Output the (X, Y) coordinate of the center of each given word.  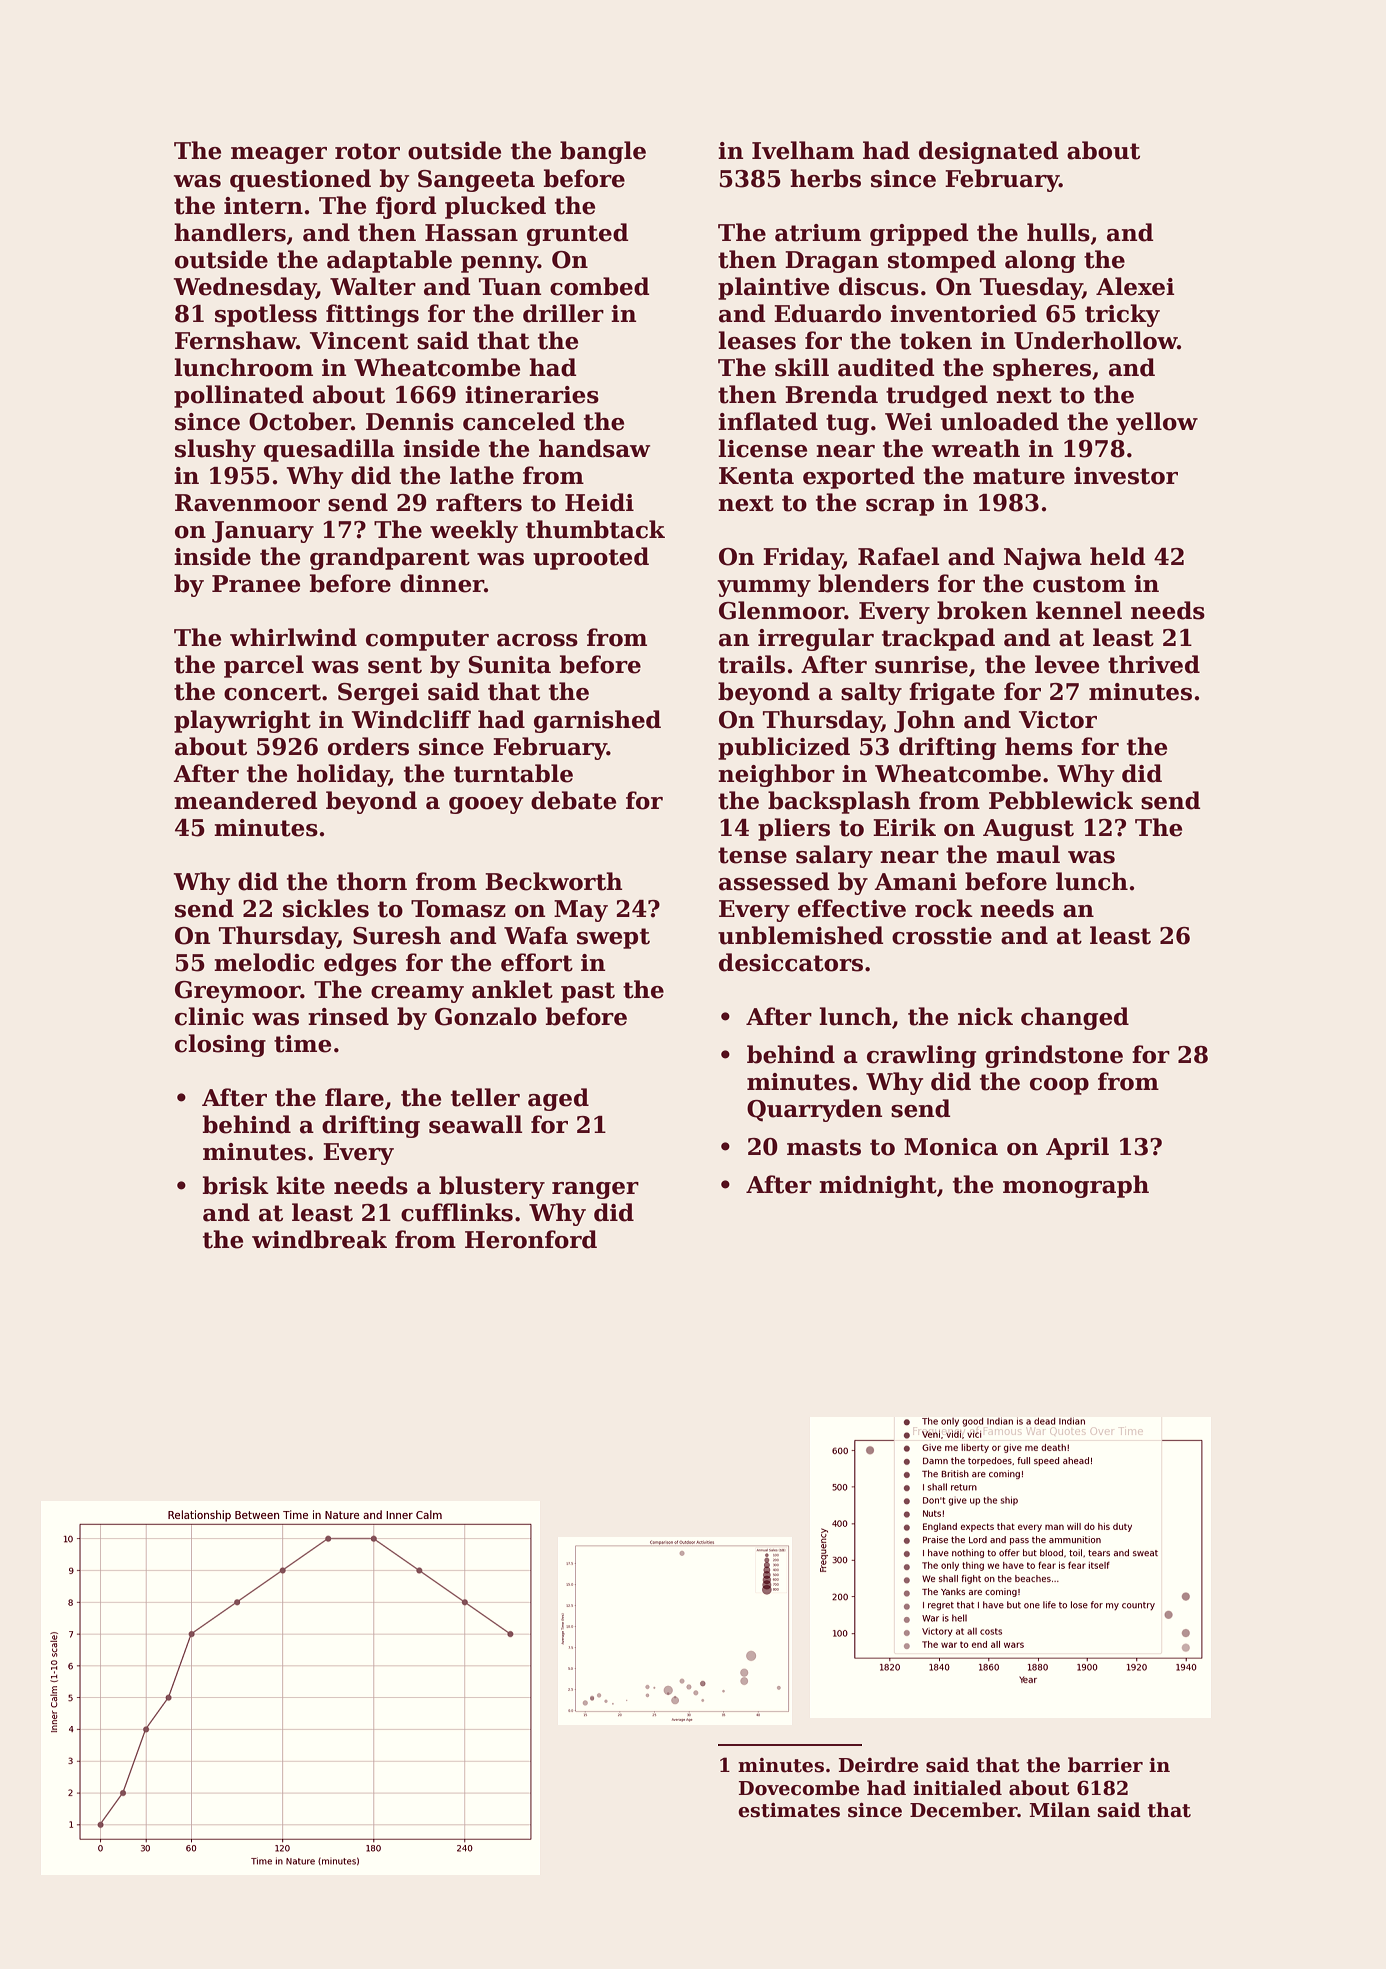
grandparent (390, 558)
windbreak (319, 1239)
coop (1059, 1086)
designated (988, 152)
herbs (825, 178)
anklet (512, 989)
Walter (373, 286)
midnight (878, 1186)
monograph (1076, 1186)
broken (982, 610)
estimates (789, 1810)
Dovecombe (799, 1788)
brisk (236, 1185)
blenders (873, 583)
